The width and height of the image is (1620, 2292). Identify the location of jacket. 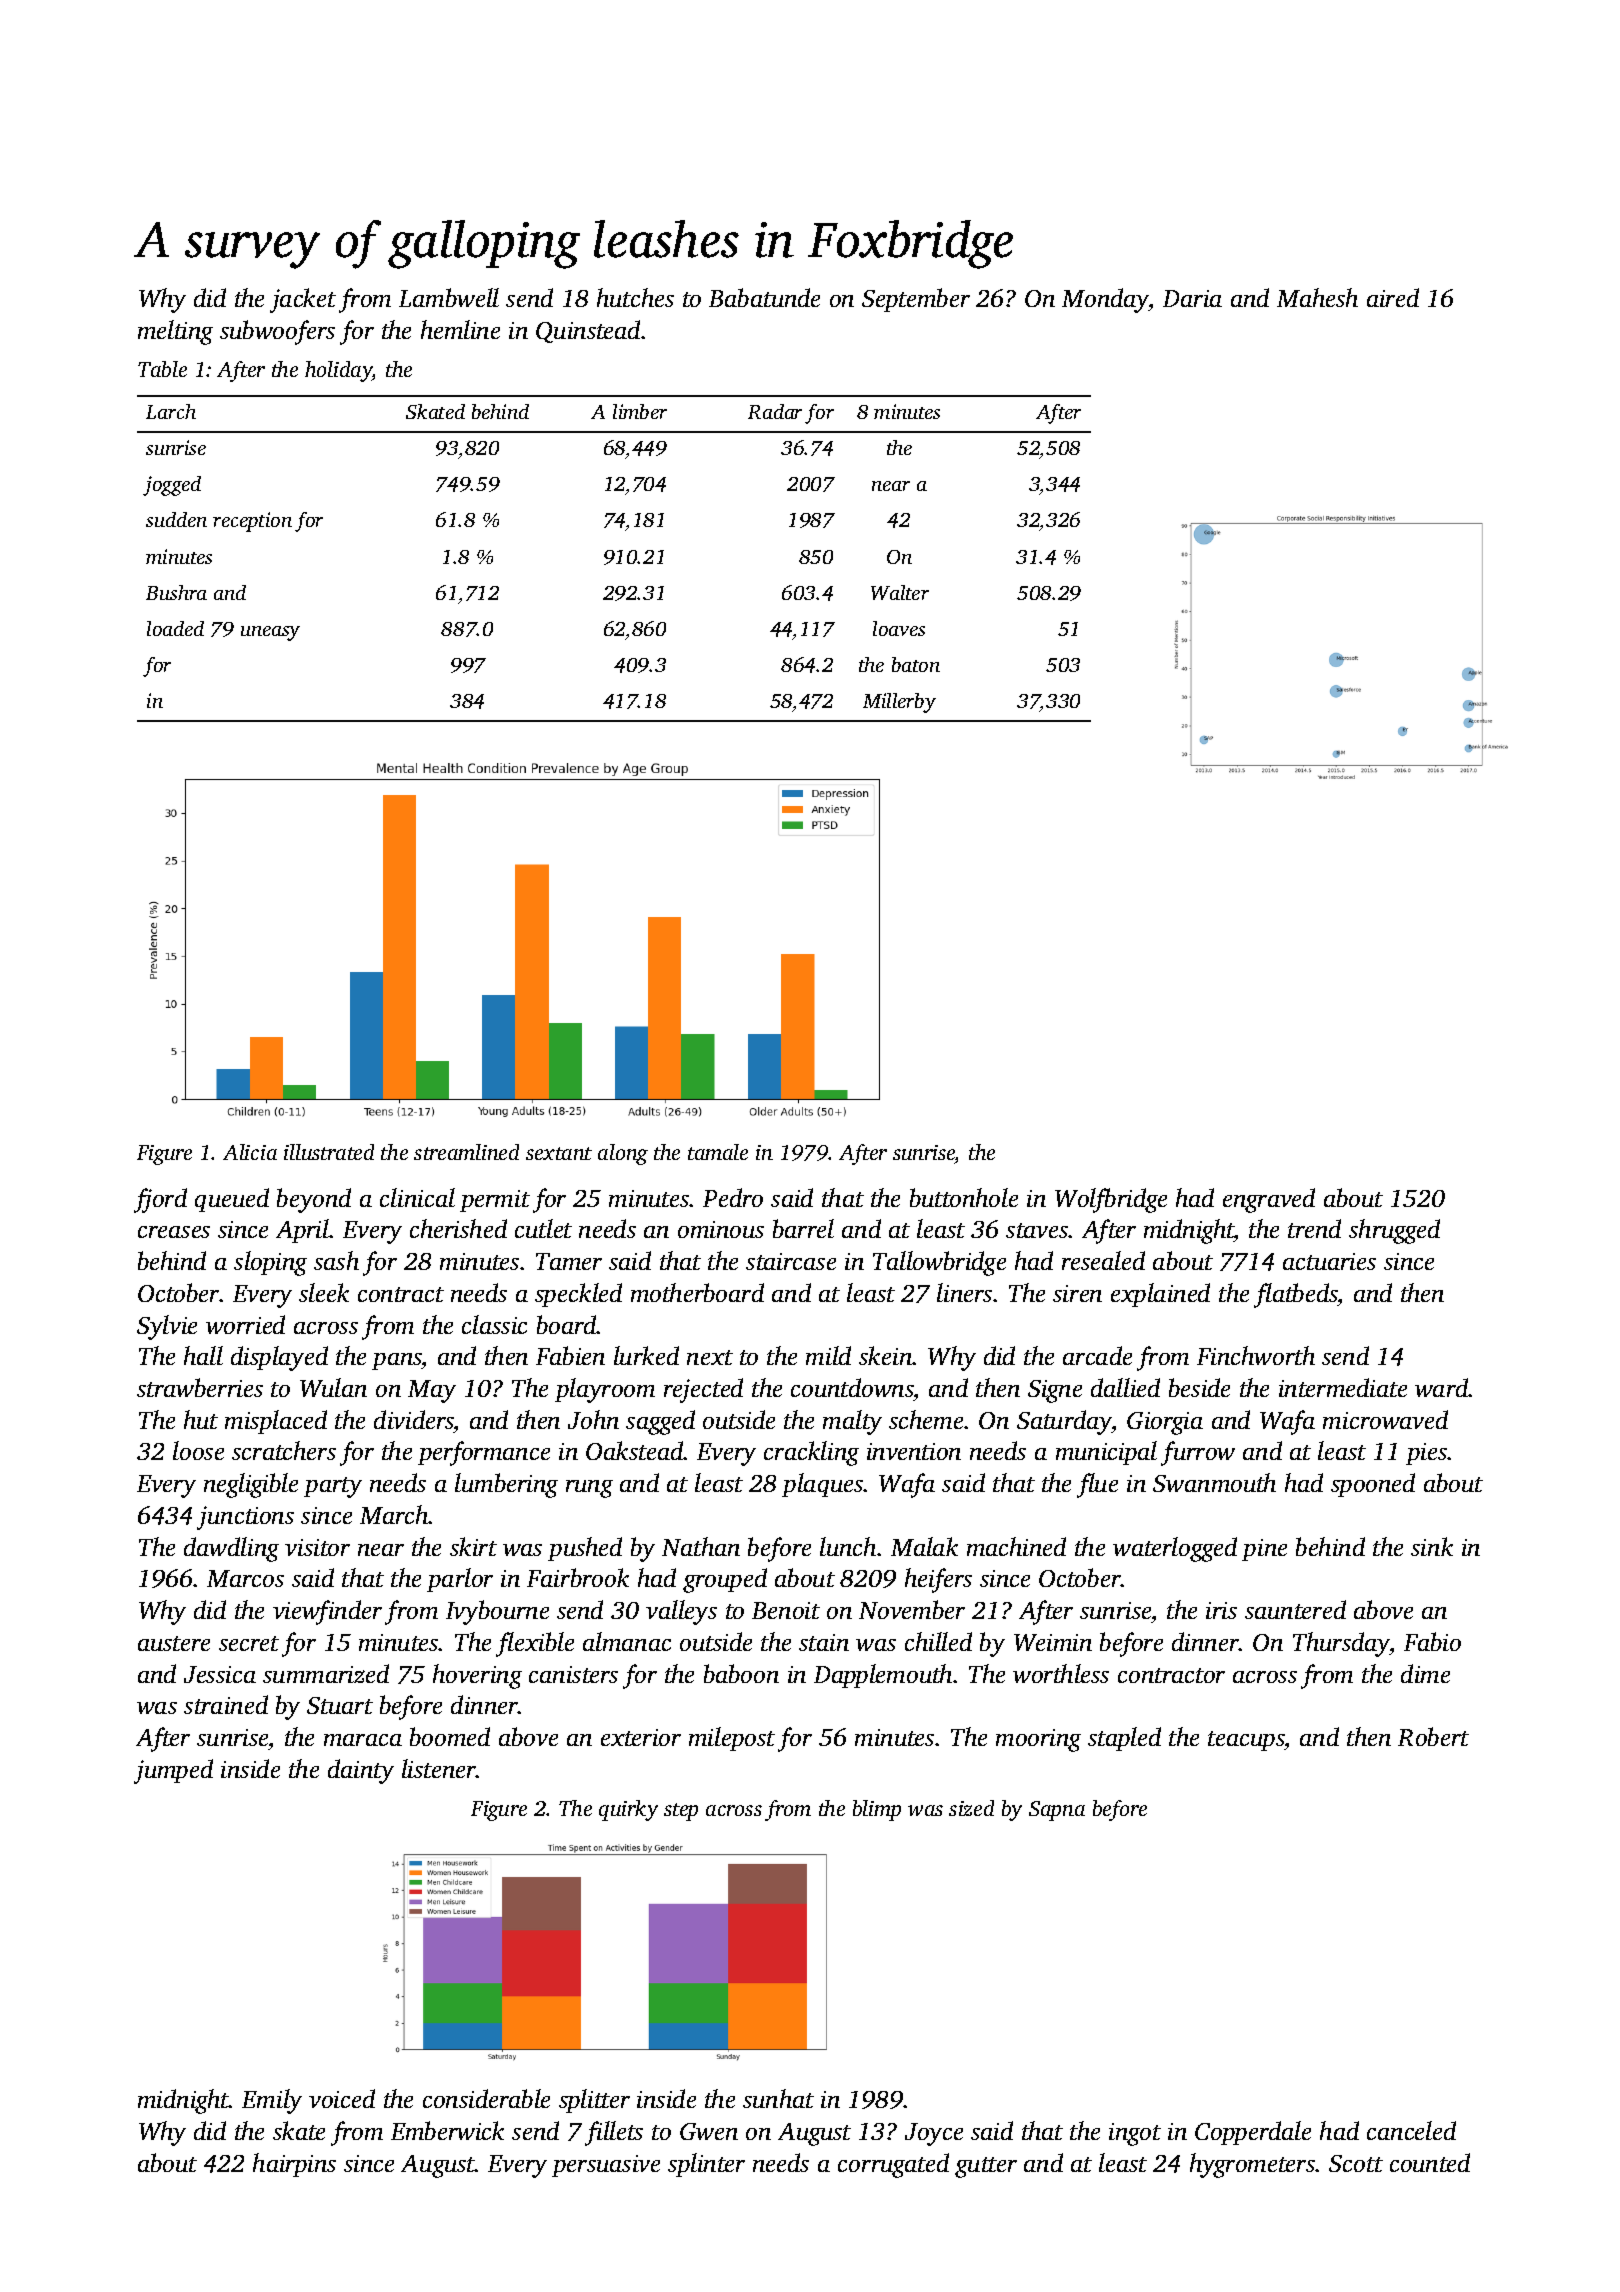
(303, 300).
